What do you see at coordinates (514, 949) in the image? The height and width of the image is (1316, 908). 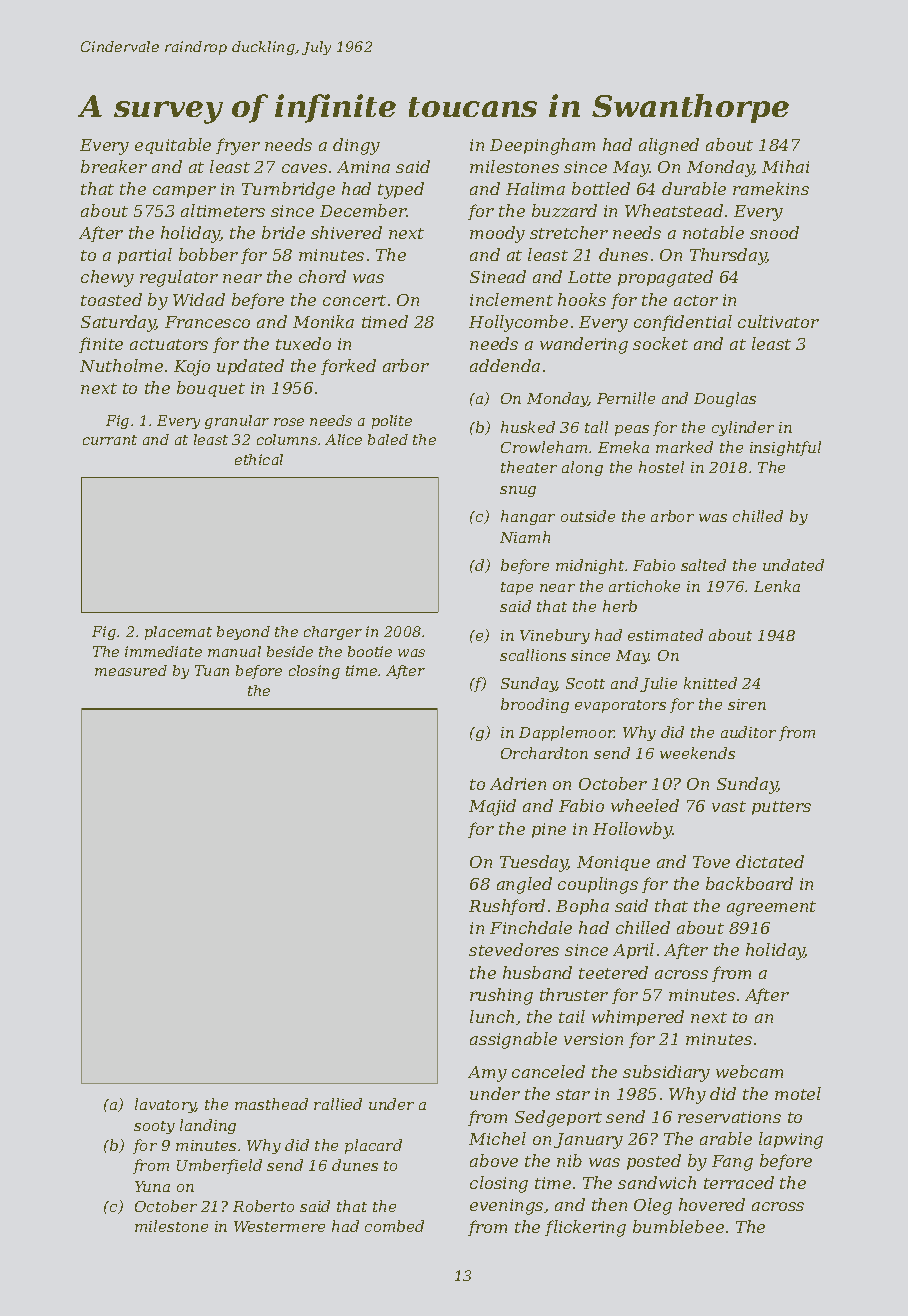 I see `stevedores` at bounding box center [514, 949].
